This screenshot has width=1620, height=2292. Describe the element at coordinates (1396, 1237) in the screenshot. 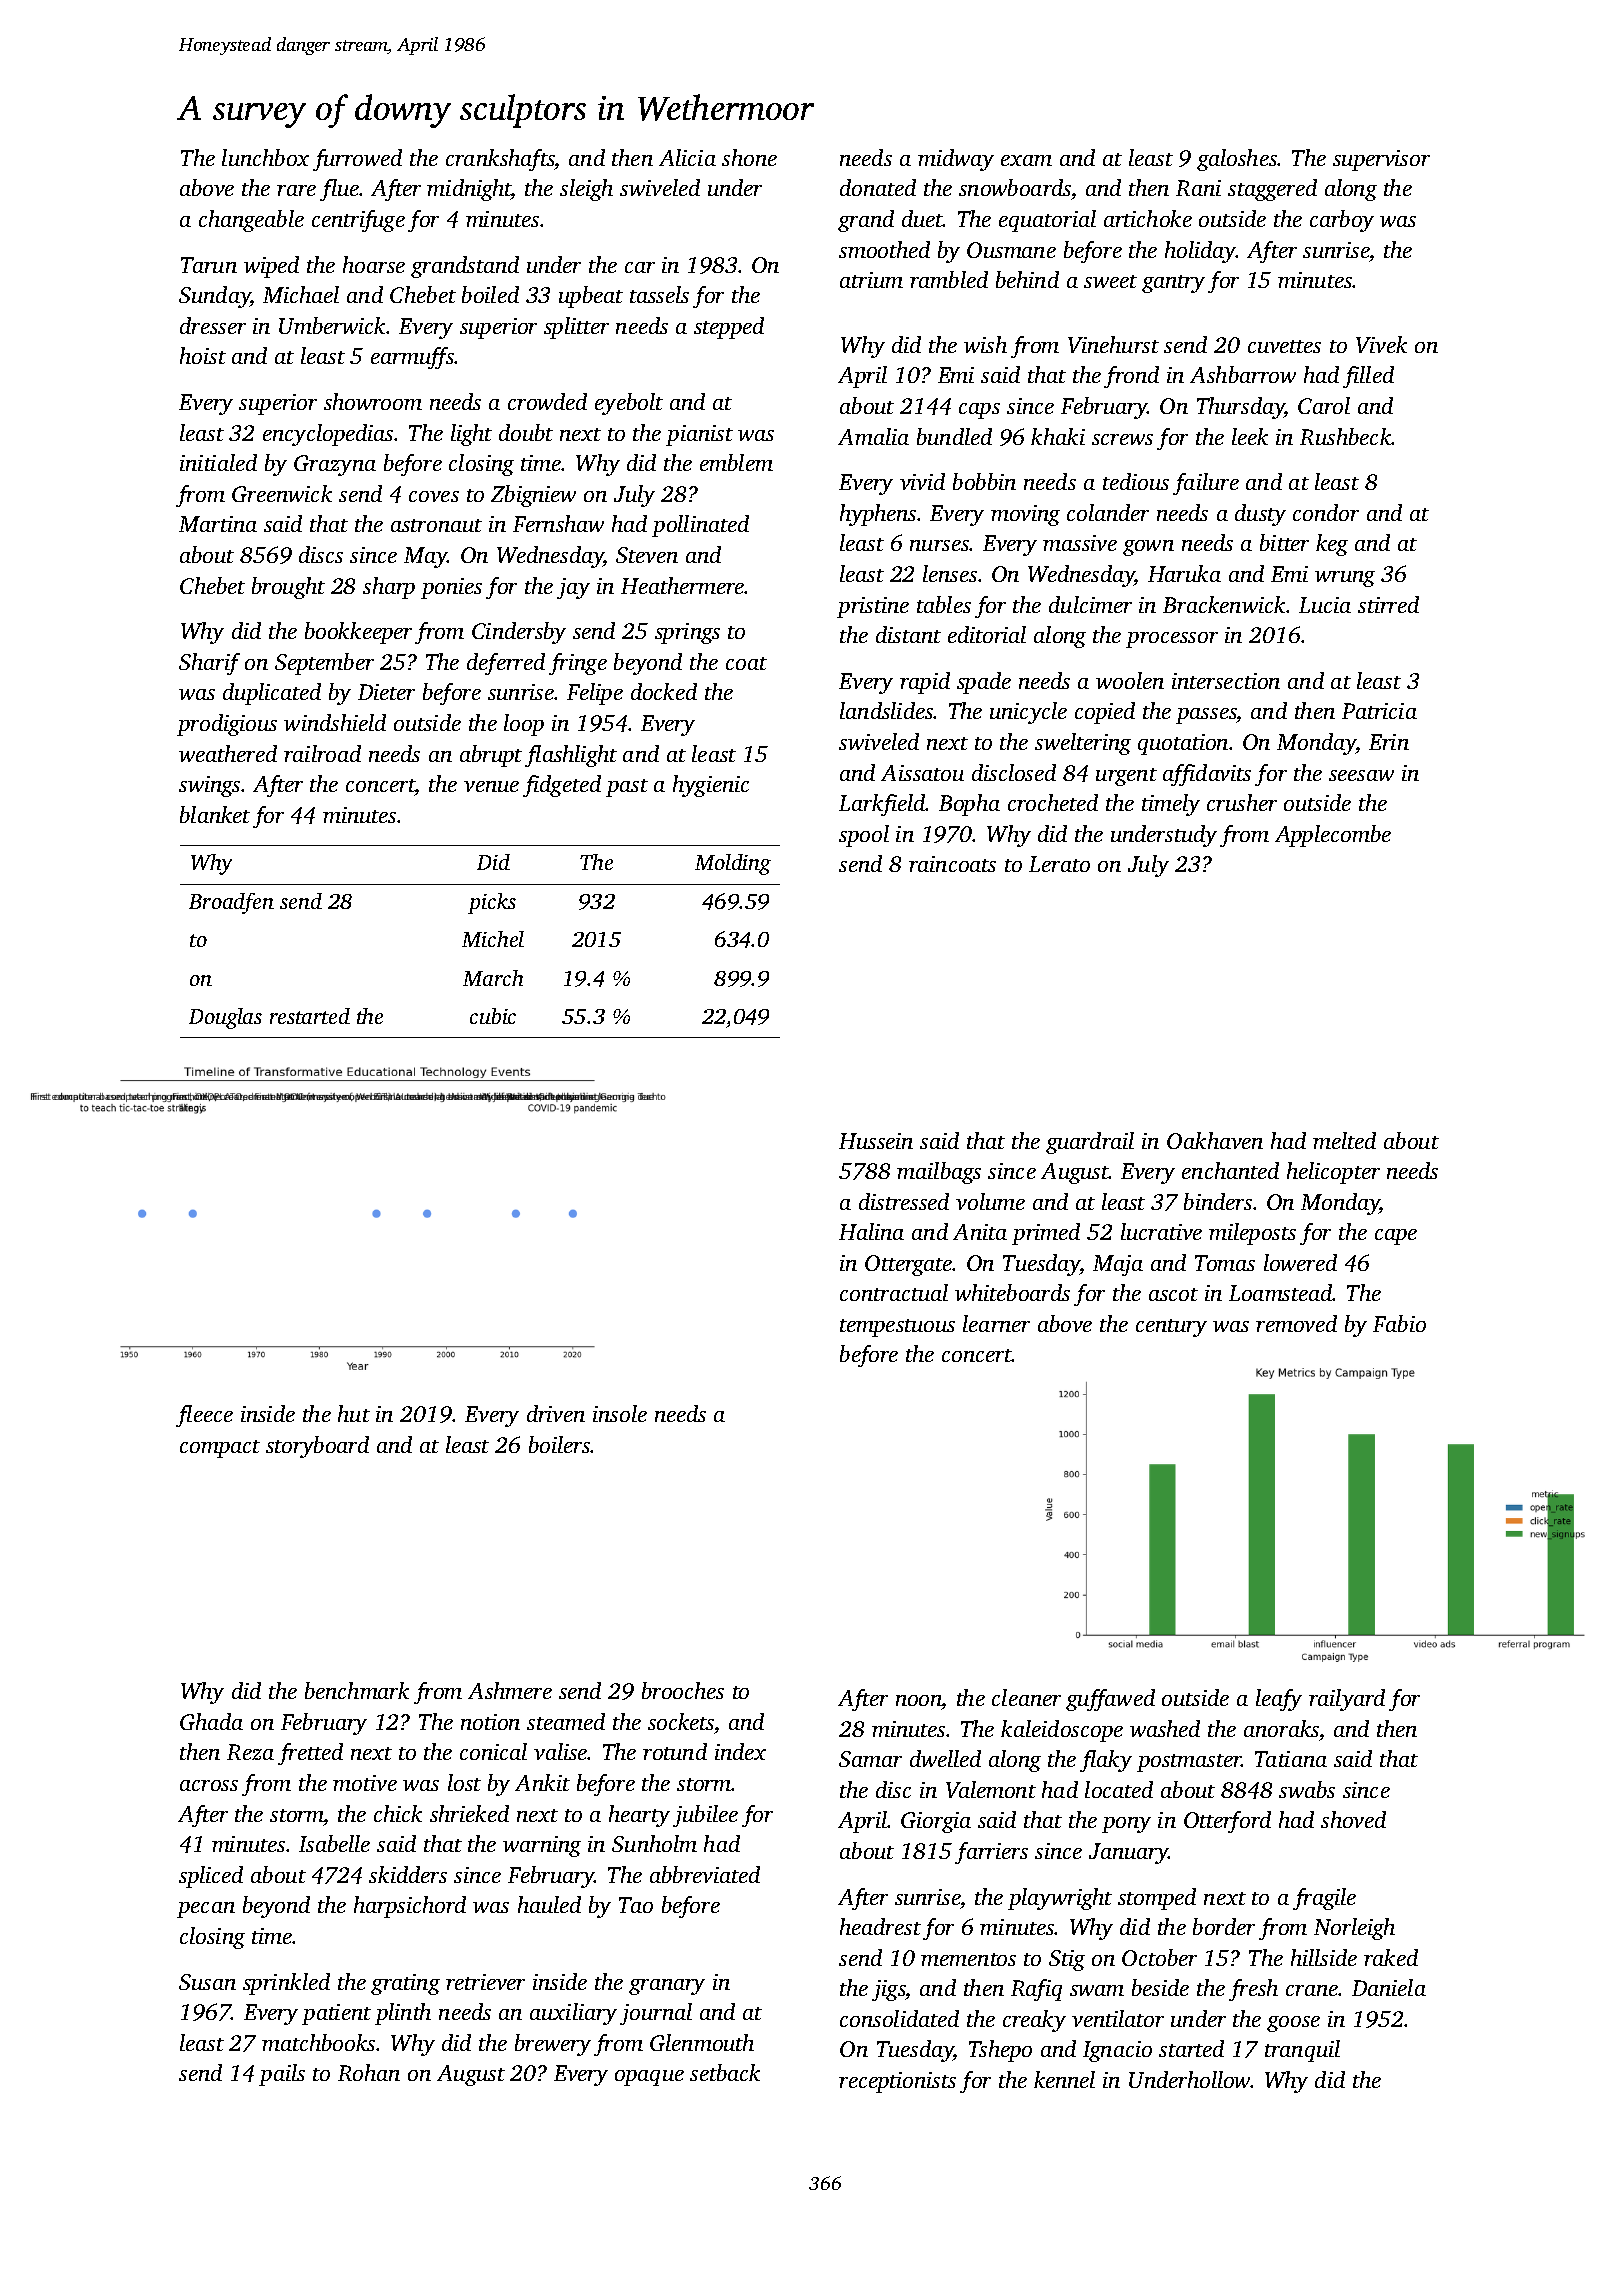

I see `cape` at that location.
